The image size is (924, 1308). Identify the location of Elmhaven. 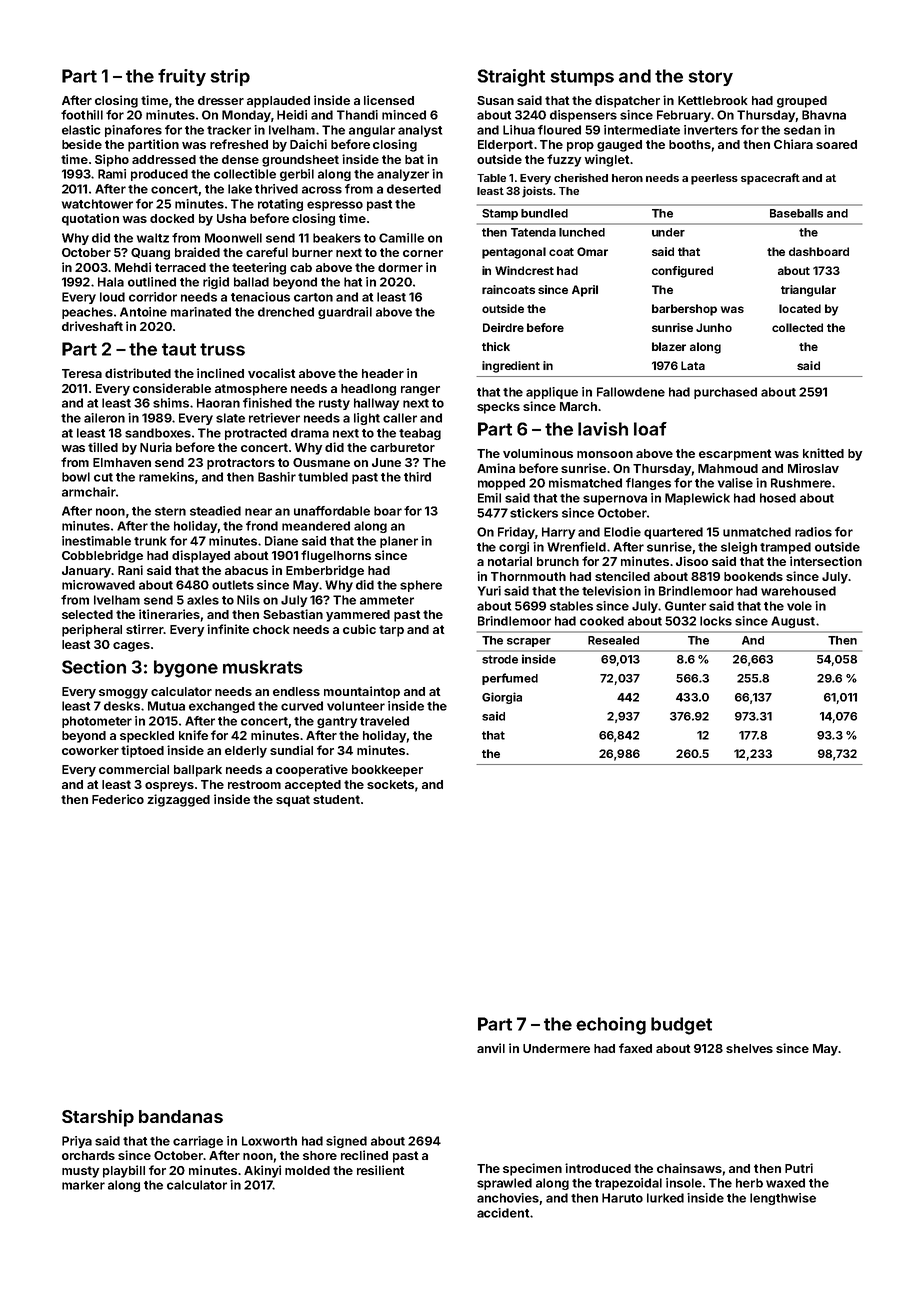
(122, 462).
